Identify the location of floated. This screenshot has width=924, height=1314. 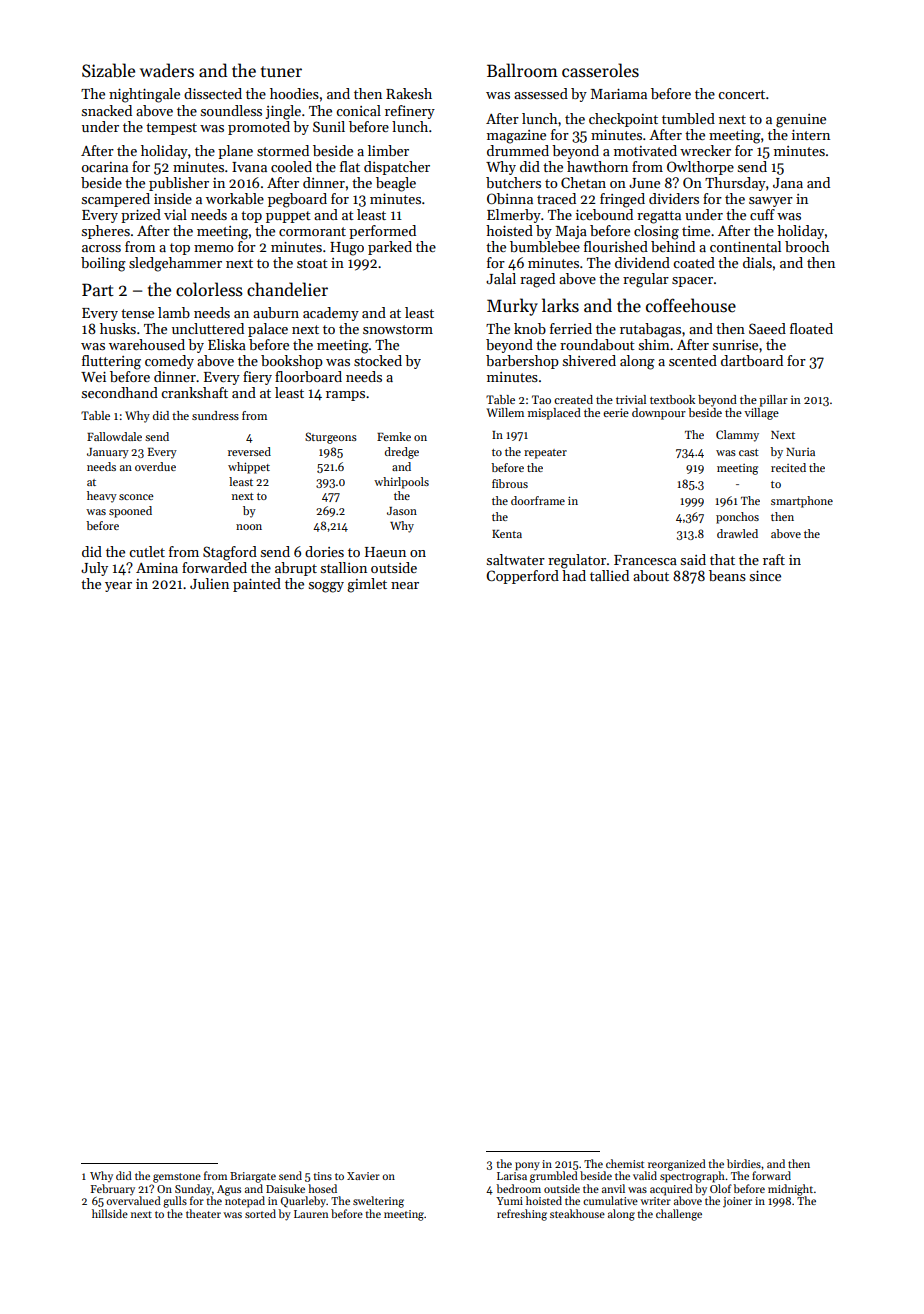
(811, 328).
